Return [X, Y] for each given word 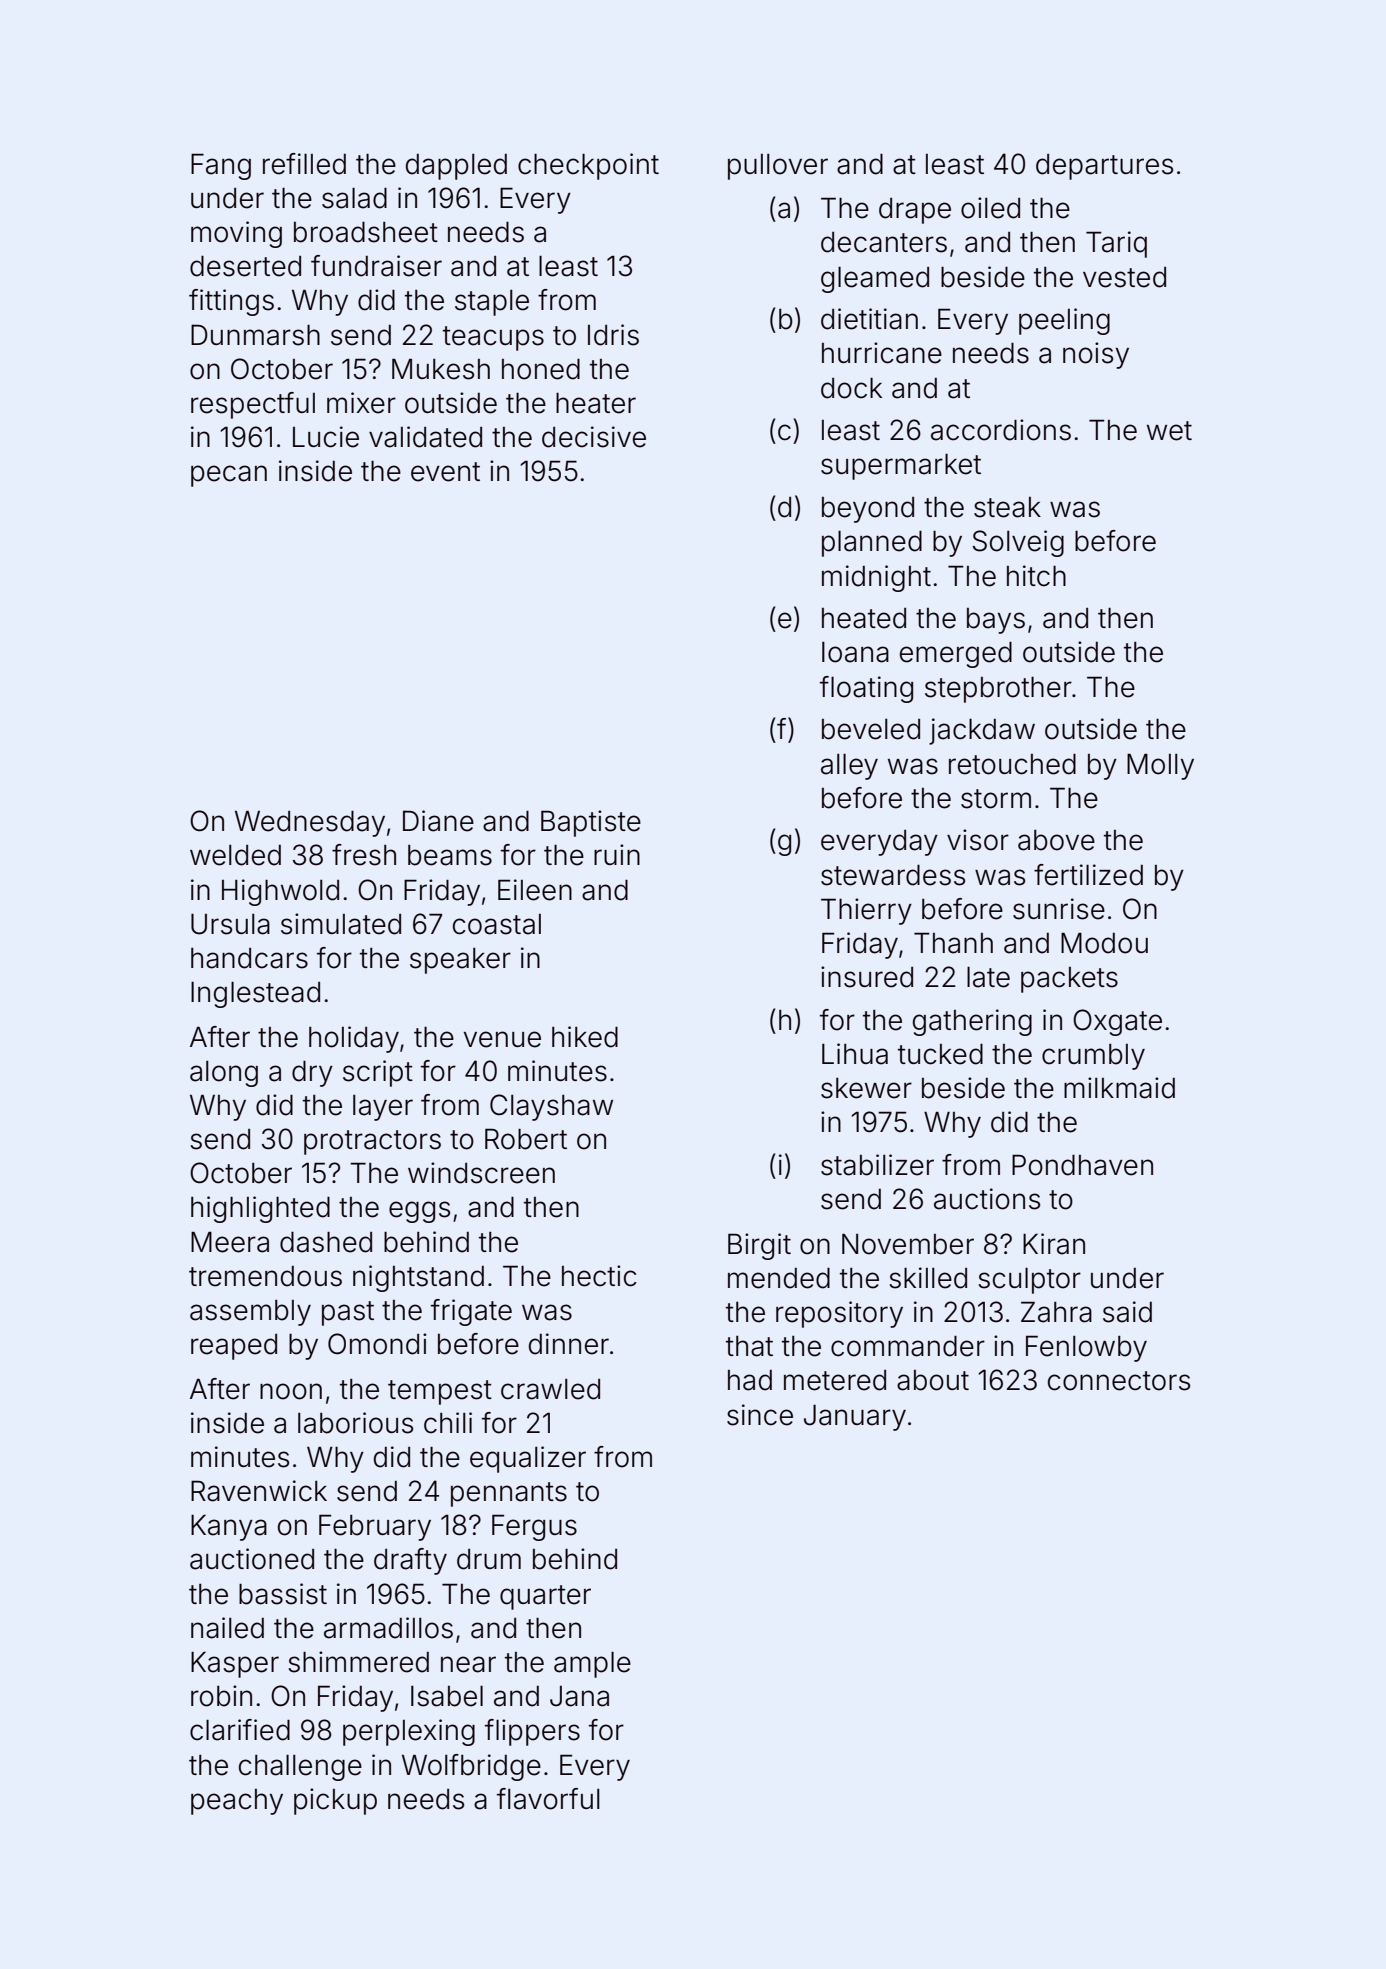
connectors [1119, 1381]
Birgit [759, 1246]
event [445, 472]
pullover [778, 167]
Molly [1160, 766]
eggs [419, 1212]
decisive [594, 437]
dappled [456, 167]
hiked [585, 1037]
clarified [240, 1730]
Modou [1104, 943]
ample [592, 1664]
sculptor [1029, 1280]
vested [1124, 277]
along [224, 1074]
